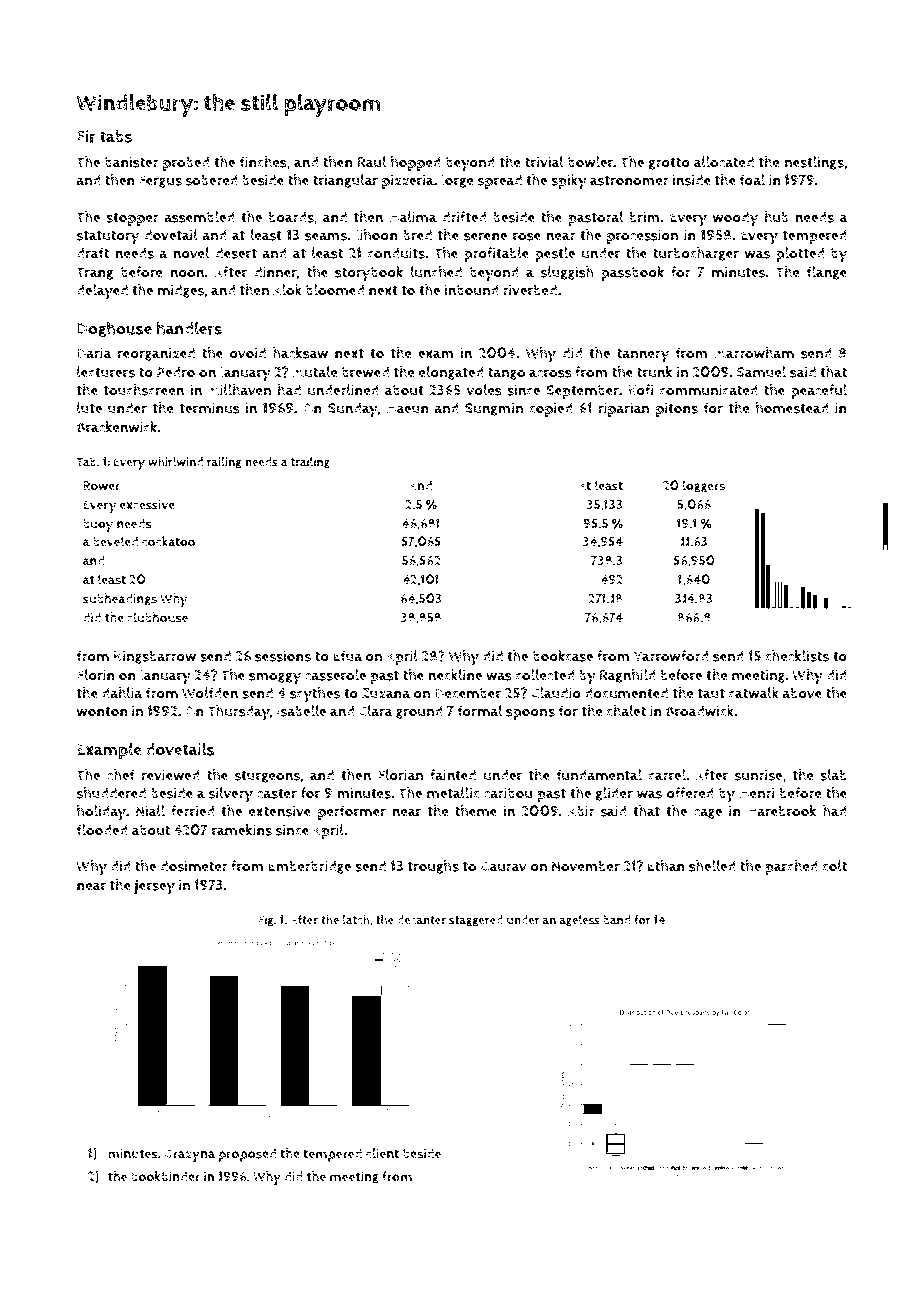 The height and width of the screenshot is (1308, 924). I want to click on client, so click(382, 1153).
